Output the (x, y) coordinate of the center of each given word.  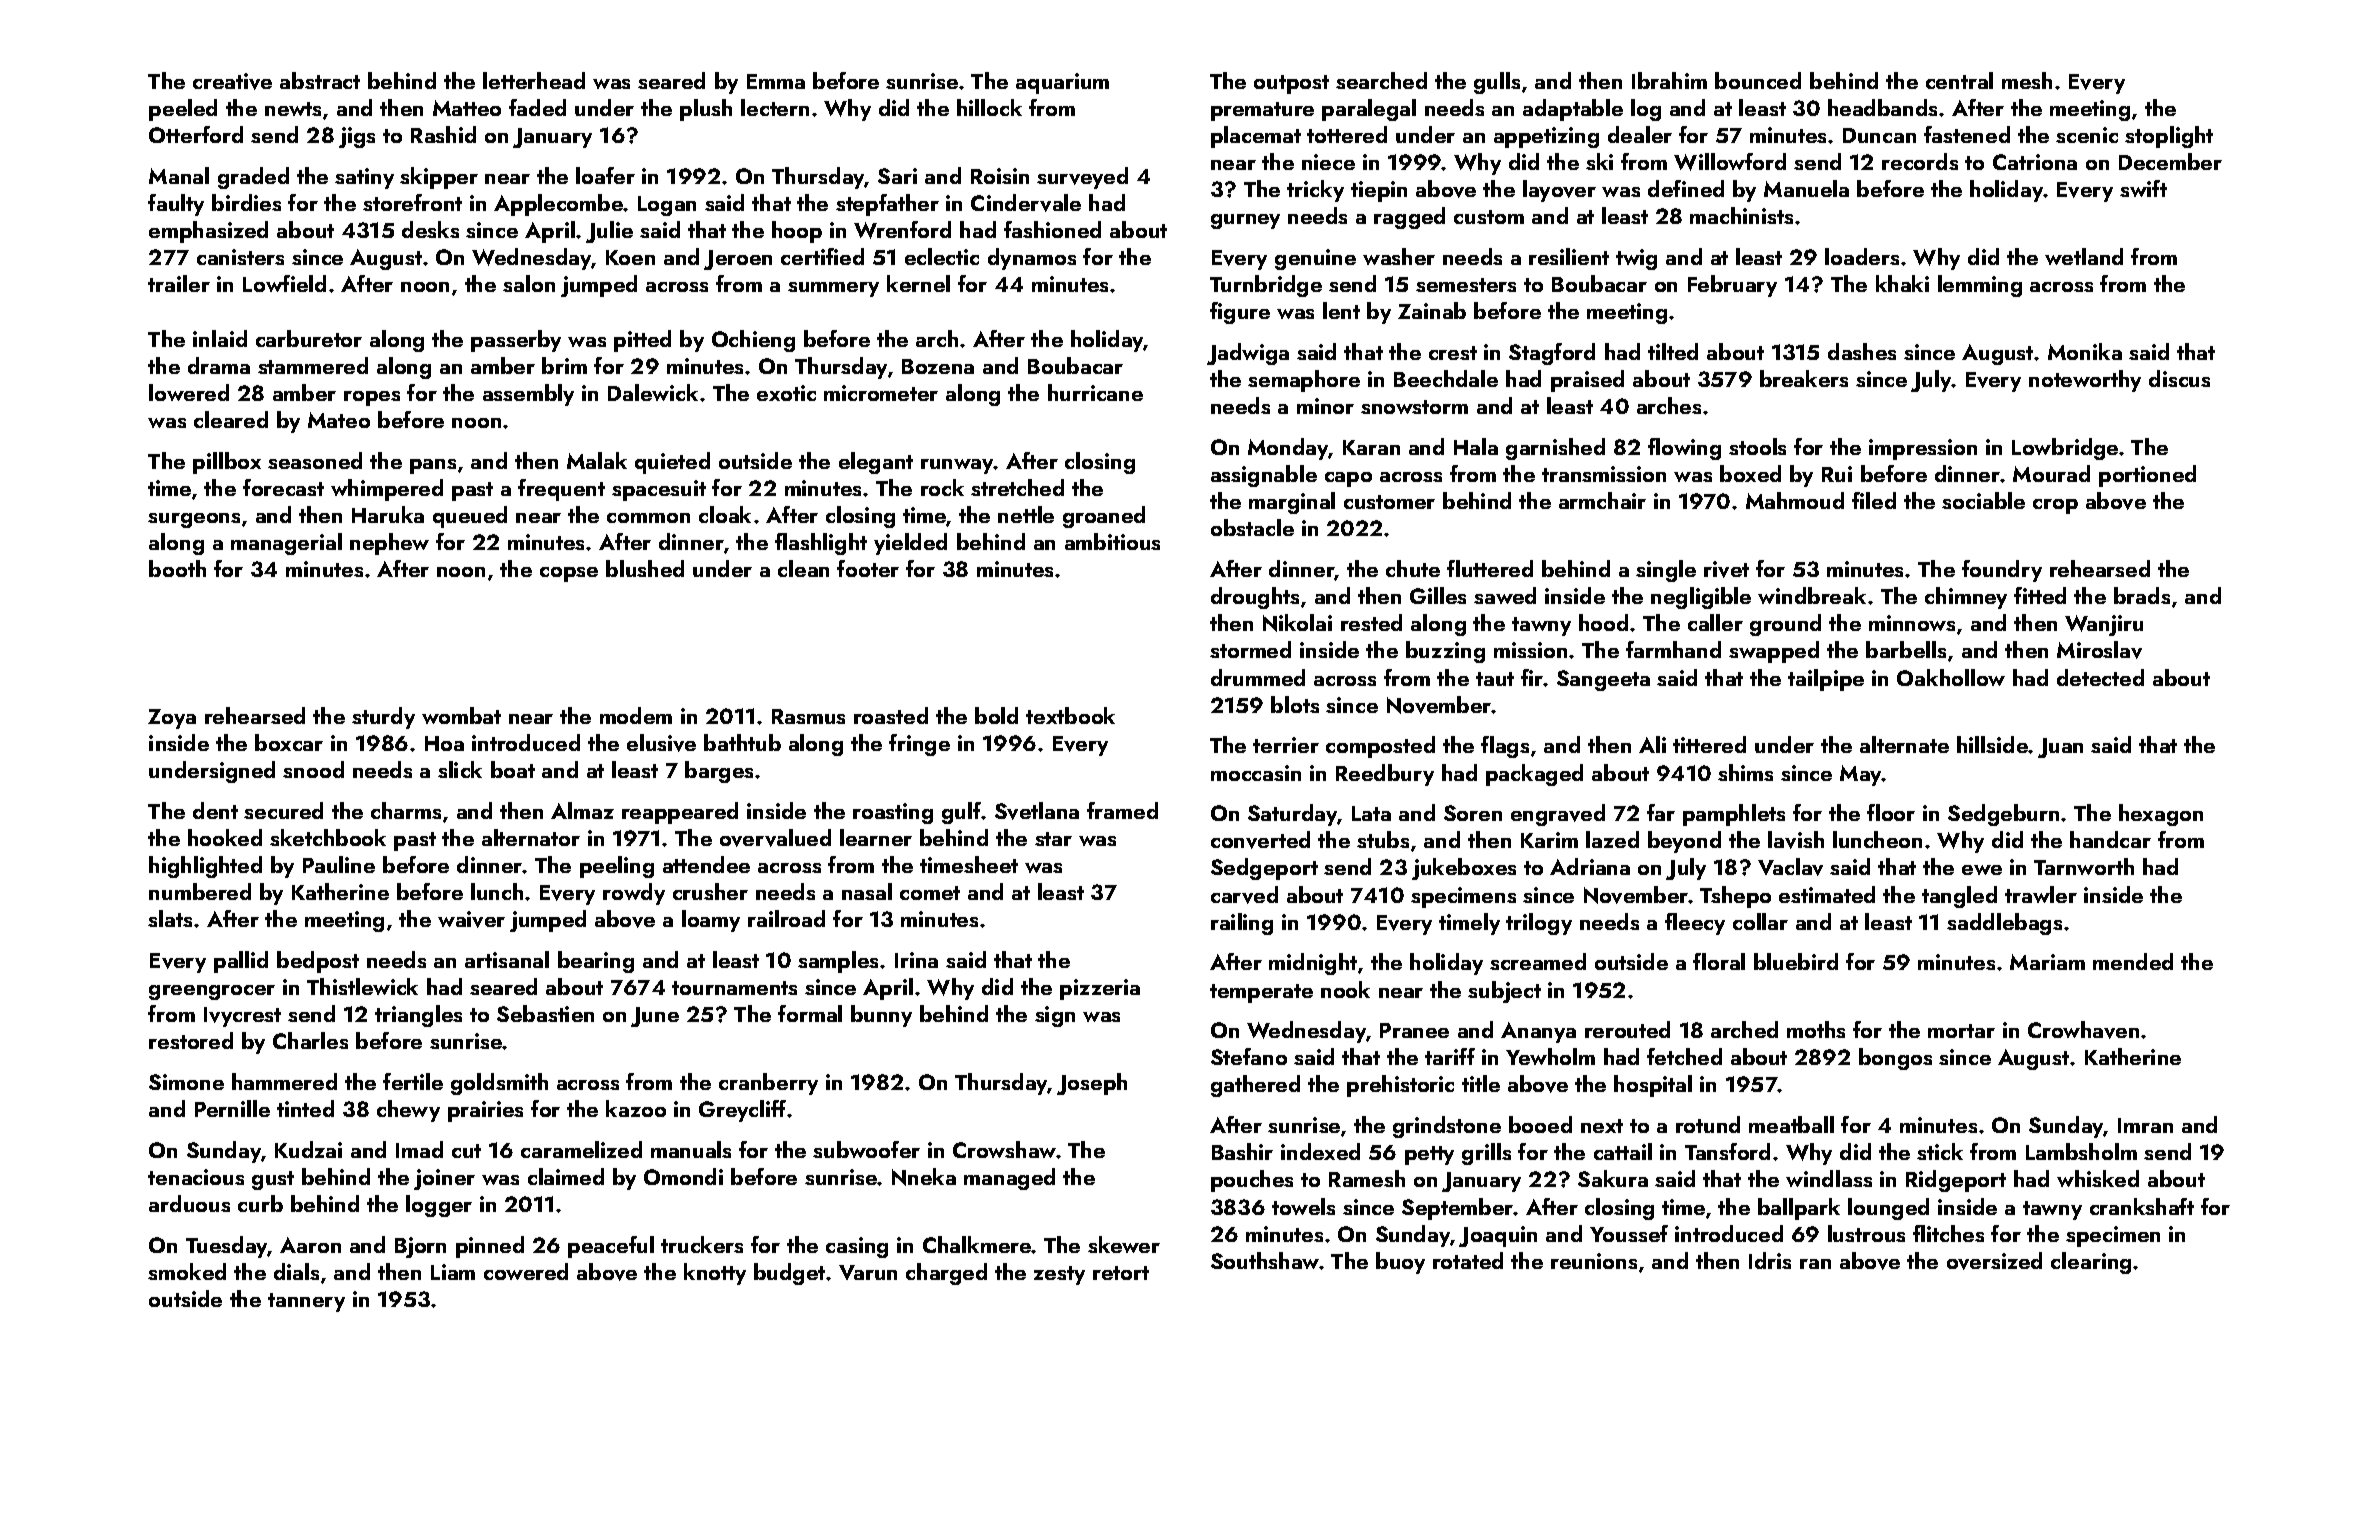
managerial (286, 544)
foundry (2002, 571)
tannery (306, 1302)
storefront (412, 202)
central (1959, 80)
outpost (1291, 84)
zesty (1059, 1275)
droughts (1255, 598)
